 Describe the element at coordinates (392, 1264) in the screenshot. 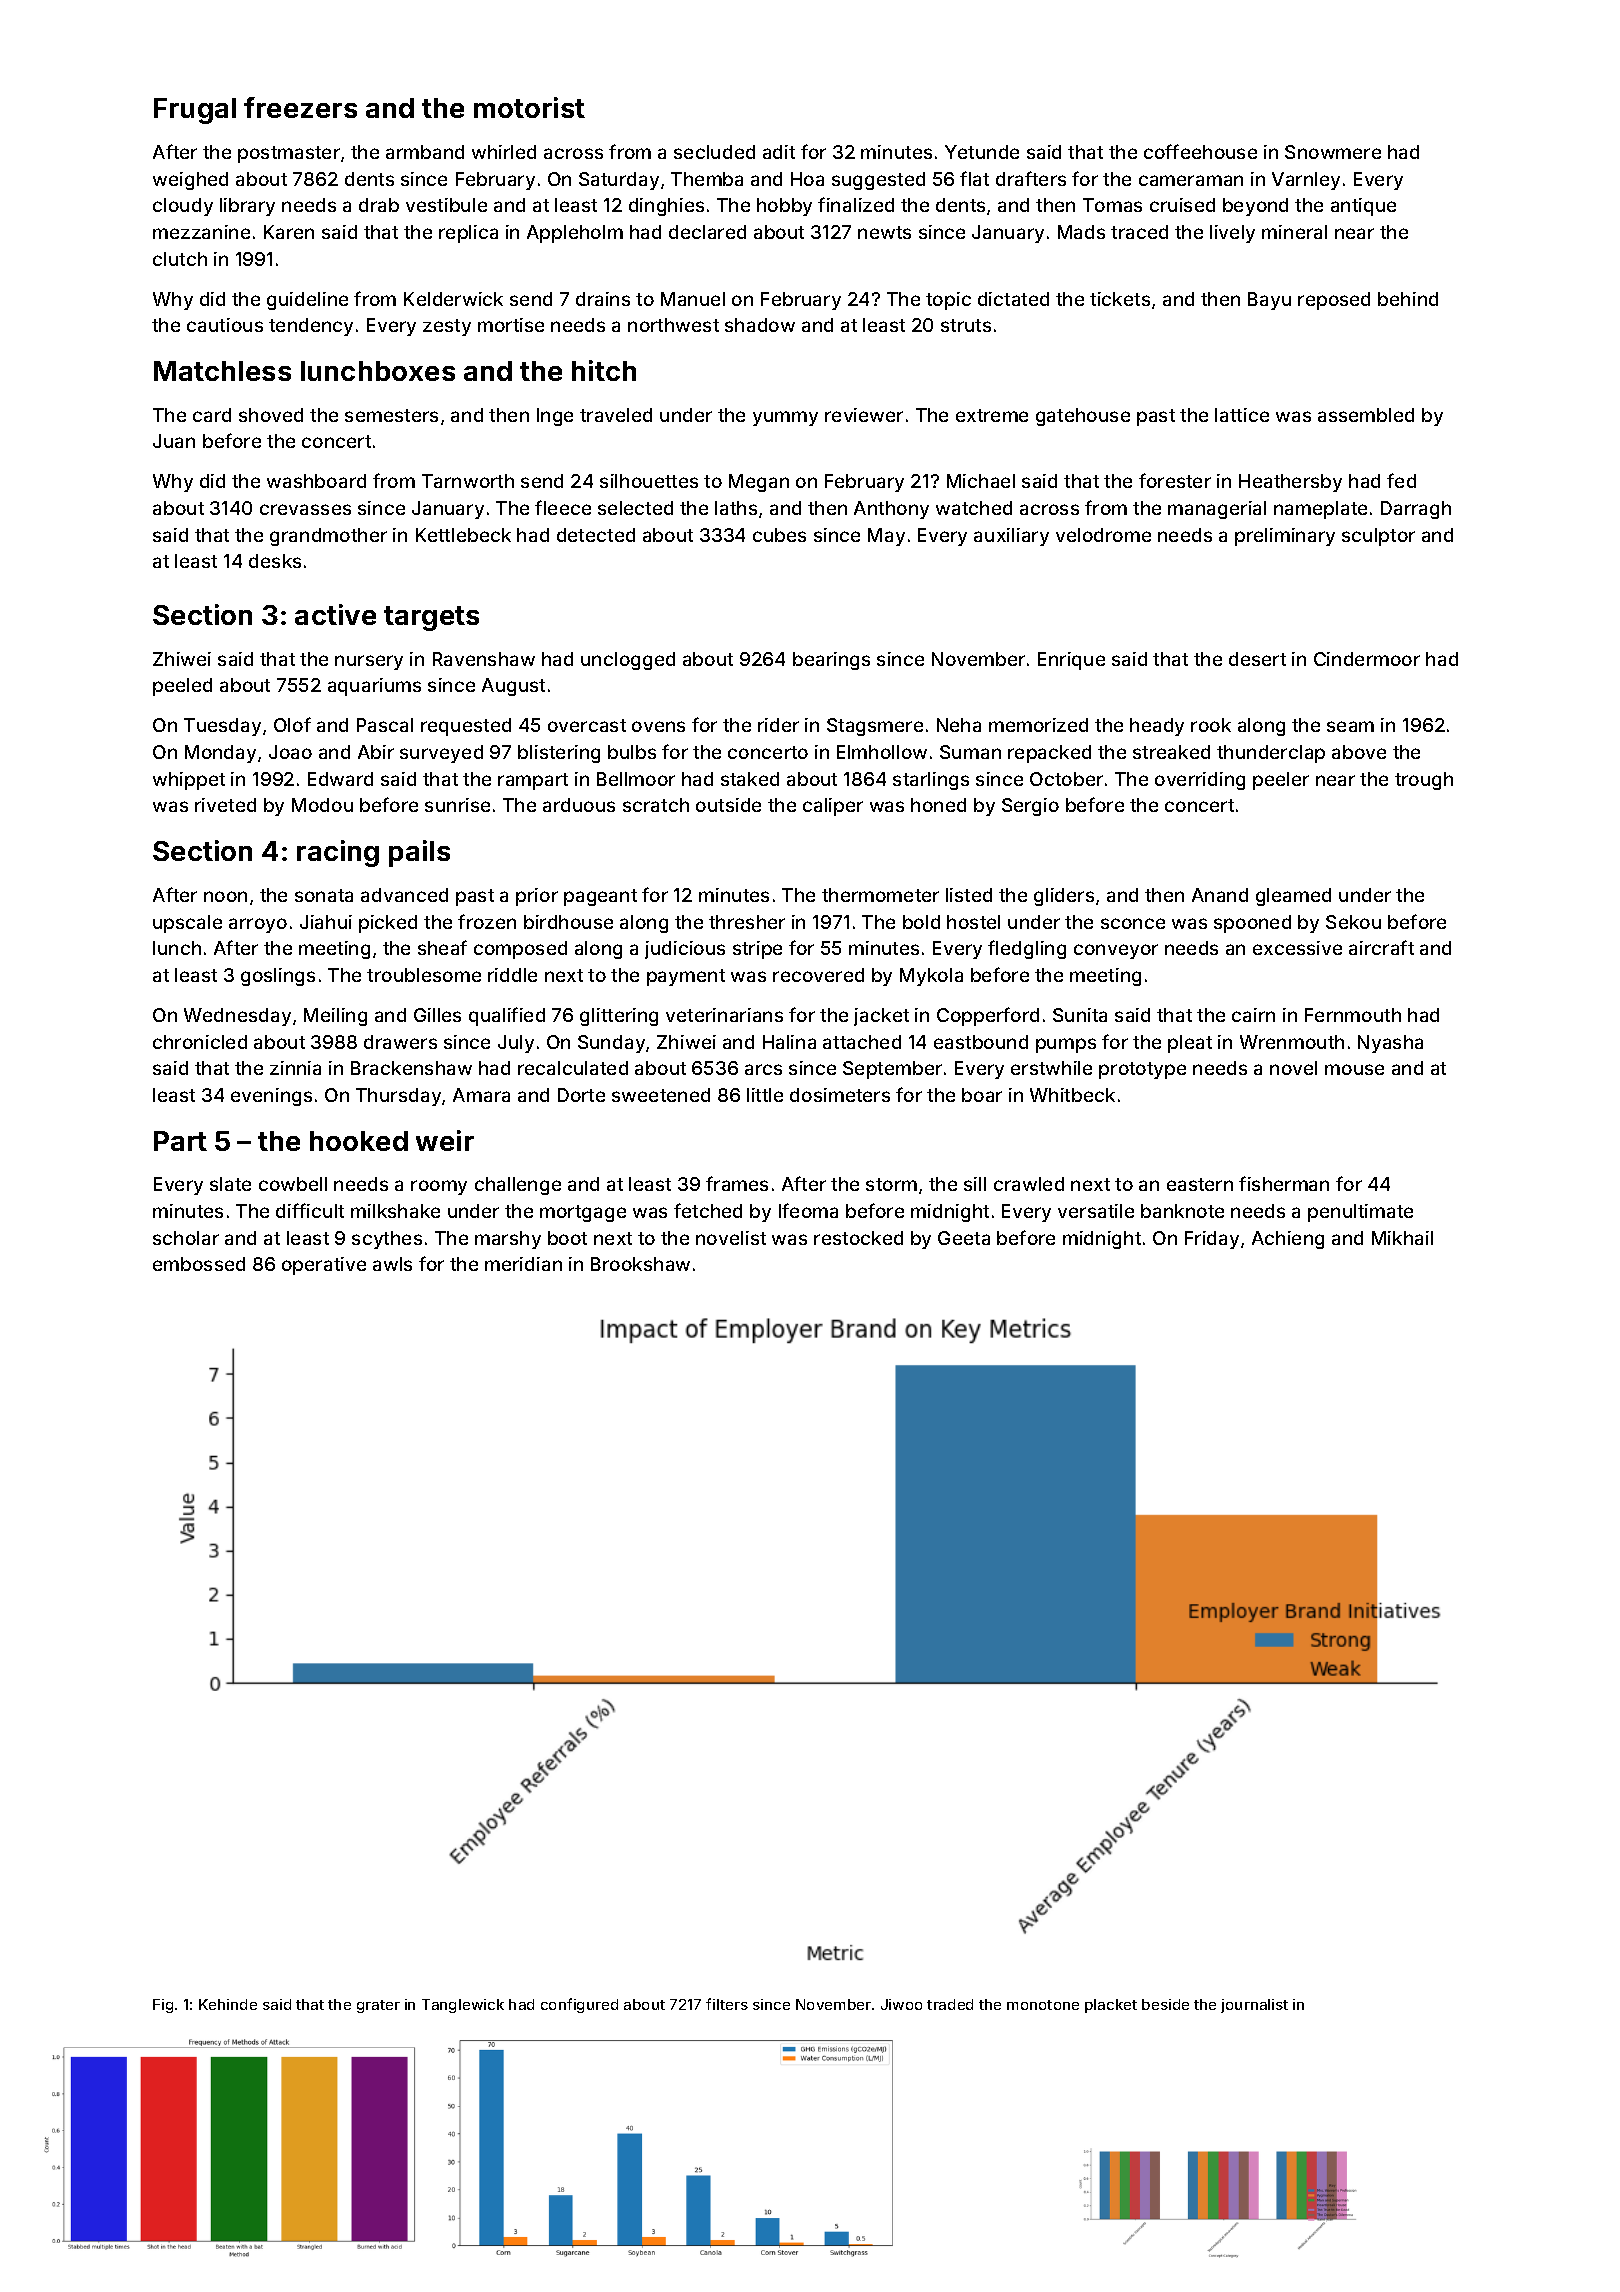

I see `awls` at that location.
